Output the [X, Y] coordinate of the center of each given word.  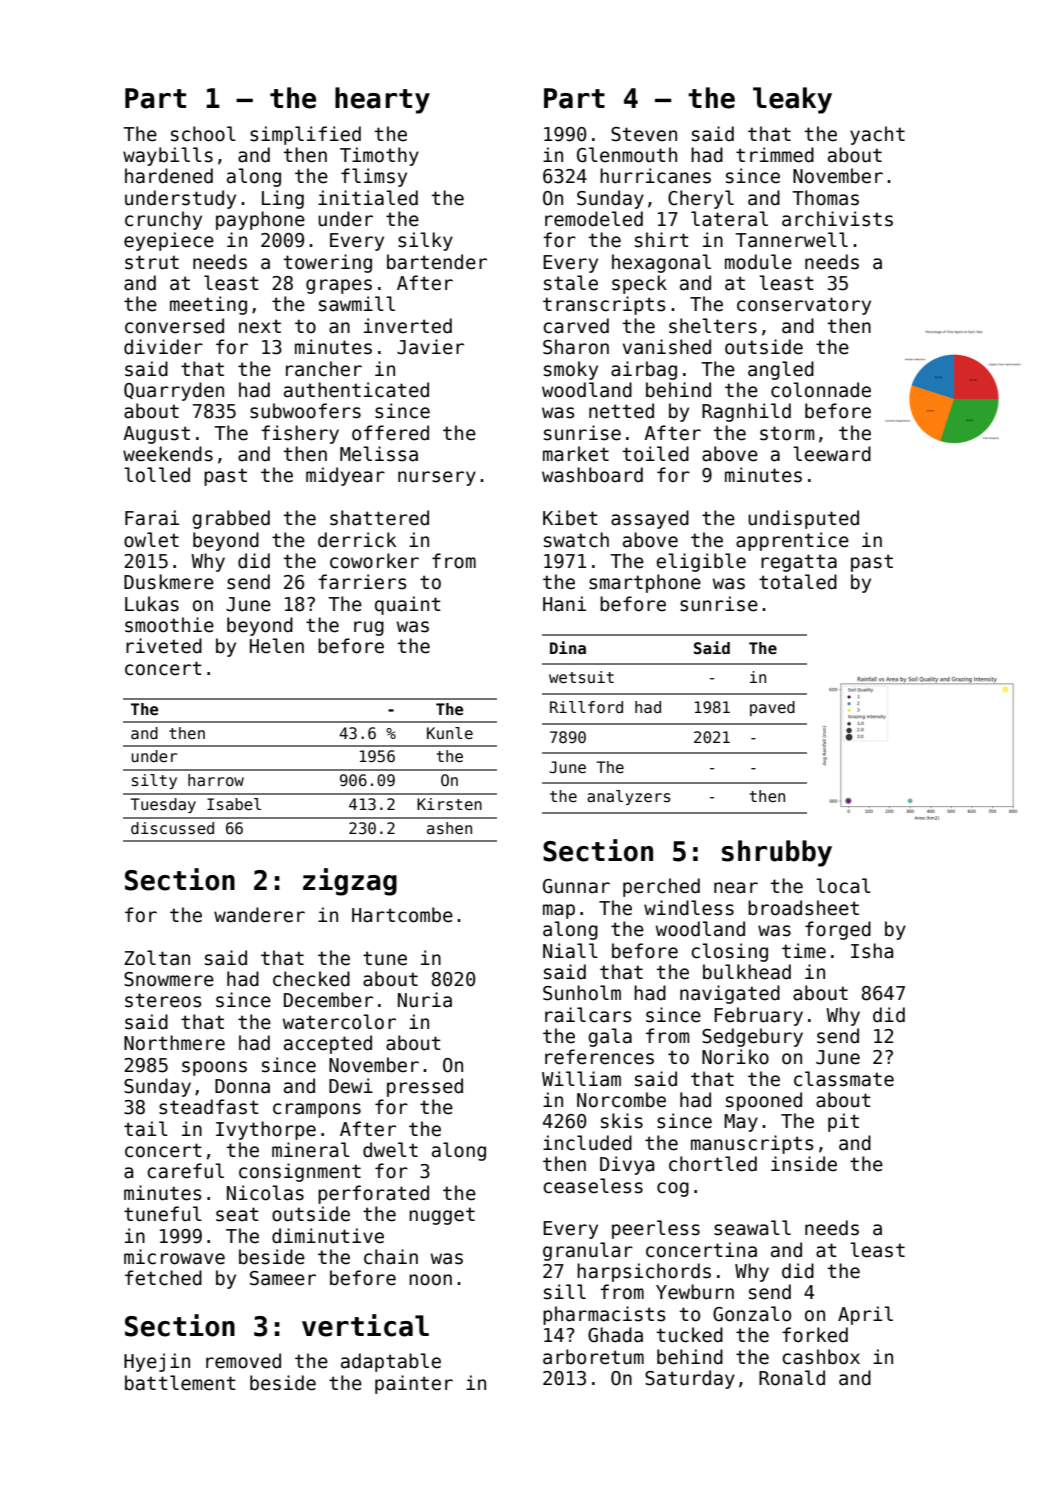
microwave [174, 1257]
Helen [277, 646]
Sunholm [582, 993]
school [203, 134]
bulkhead [747, 972]
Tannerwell [791, 240]
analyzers [629, 797]
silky [425, 241]
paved [772, 708]
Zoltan [157, 958]
